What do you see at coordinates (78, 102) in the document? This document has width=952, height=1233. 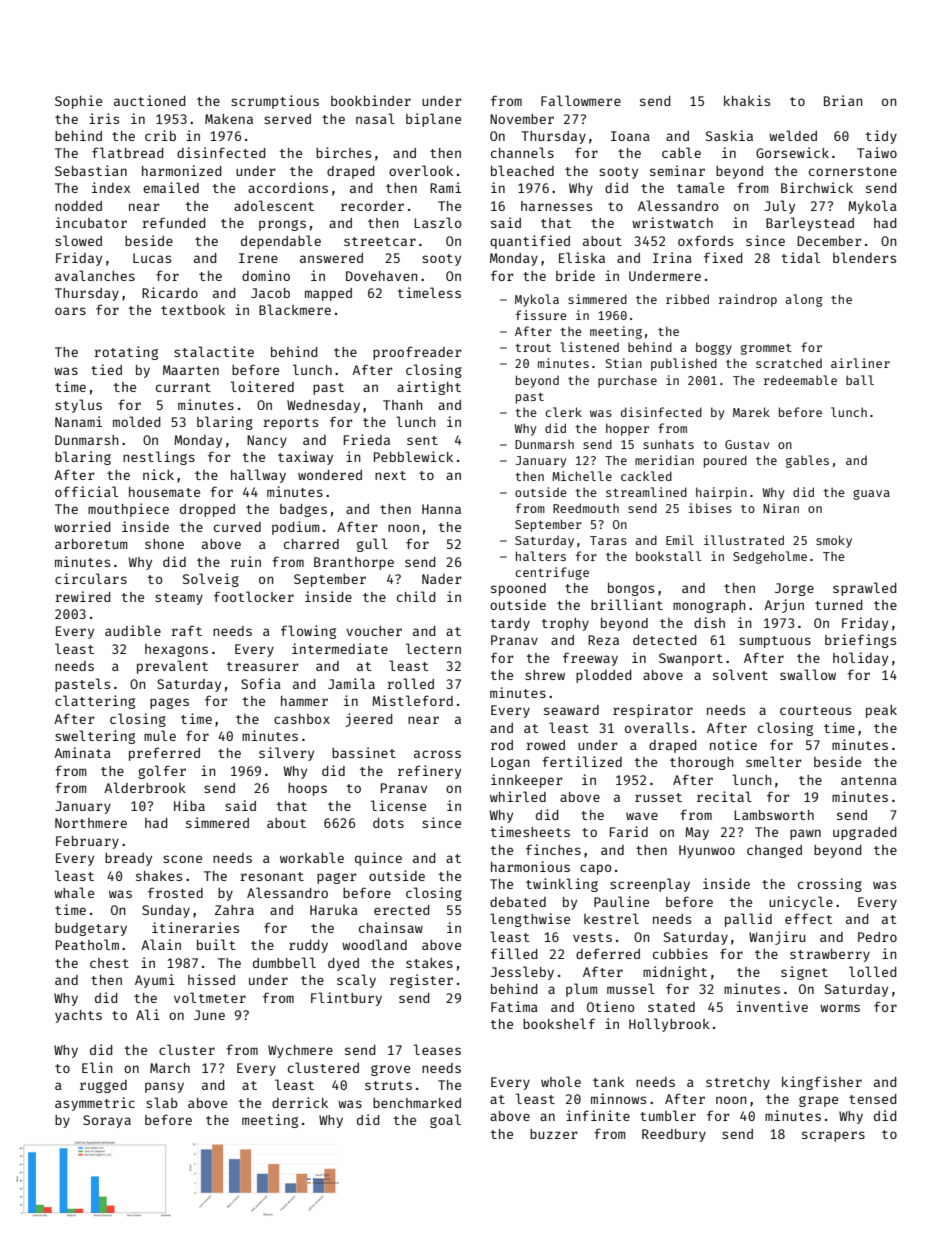 I see `Sophie` at bounding box center [78, 102].
